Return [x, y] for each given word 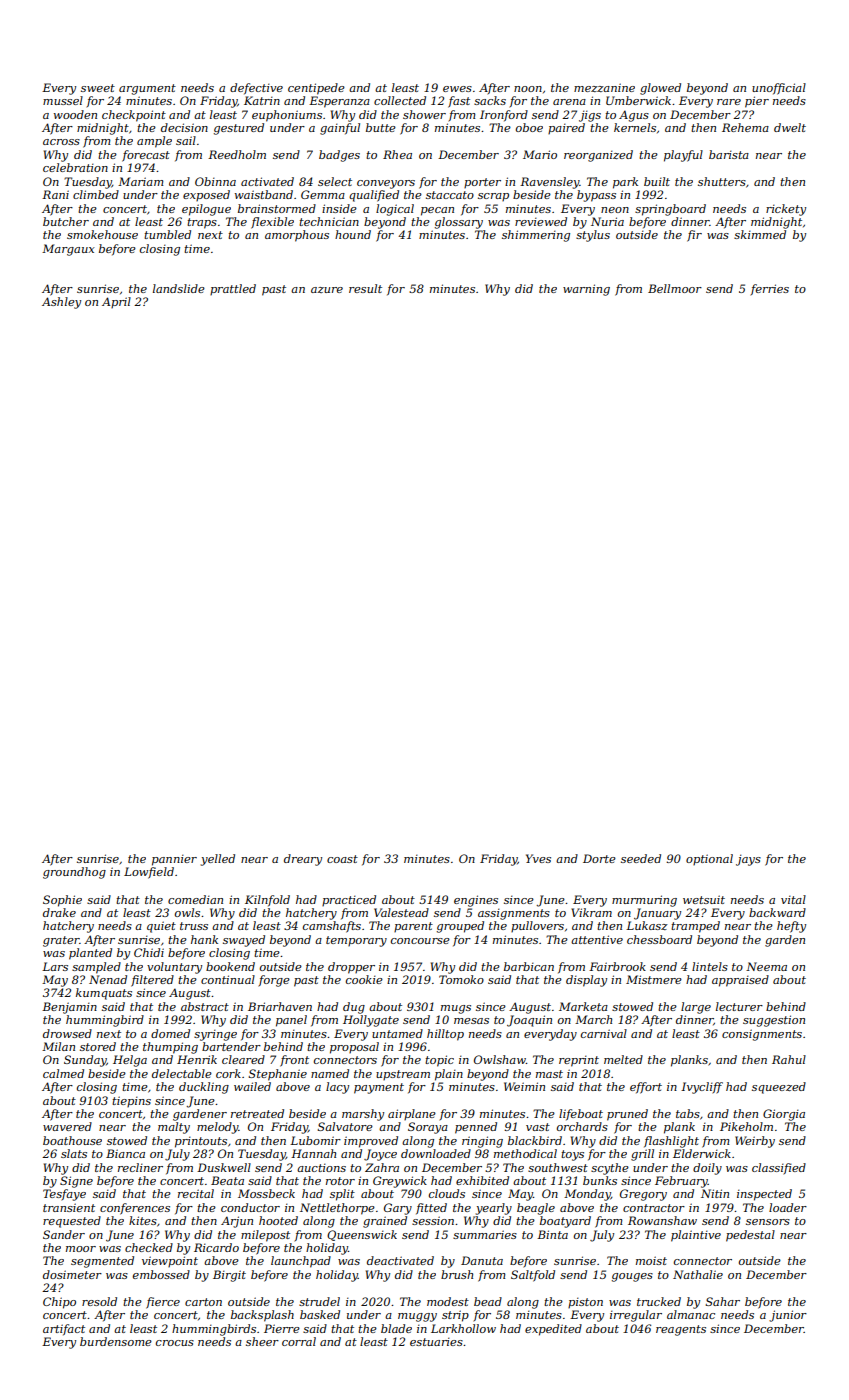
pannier [174, 860]
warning [586, 290]
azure [327, 290]
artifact [64, 1330]
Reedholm [237, 154]
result [365, 288]
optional [709, 859]
